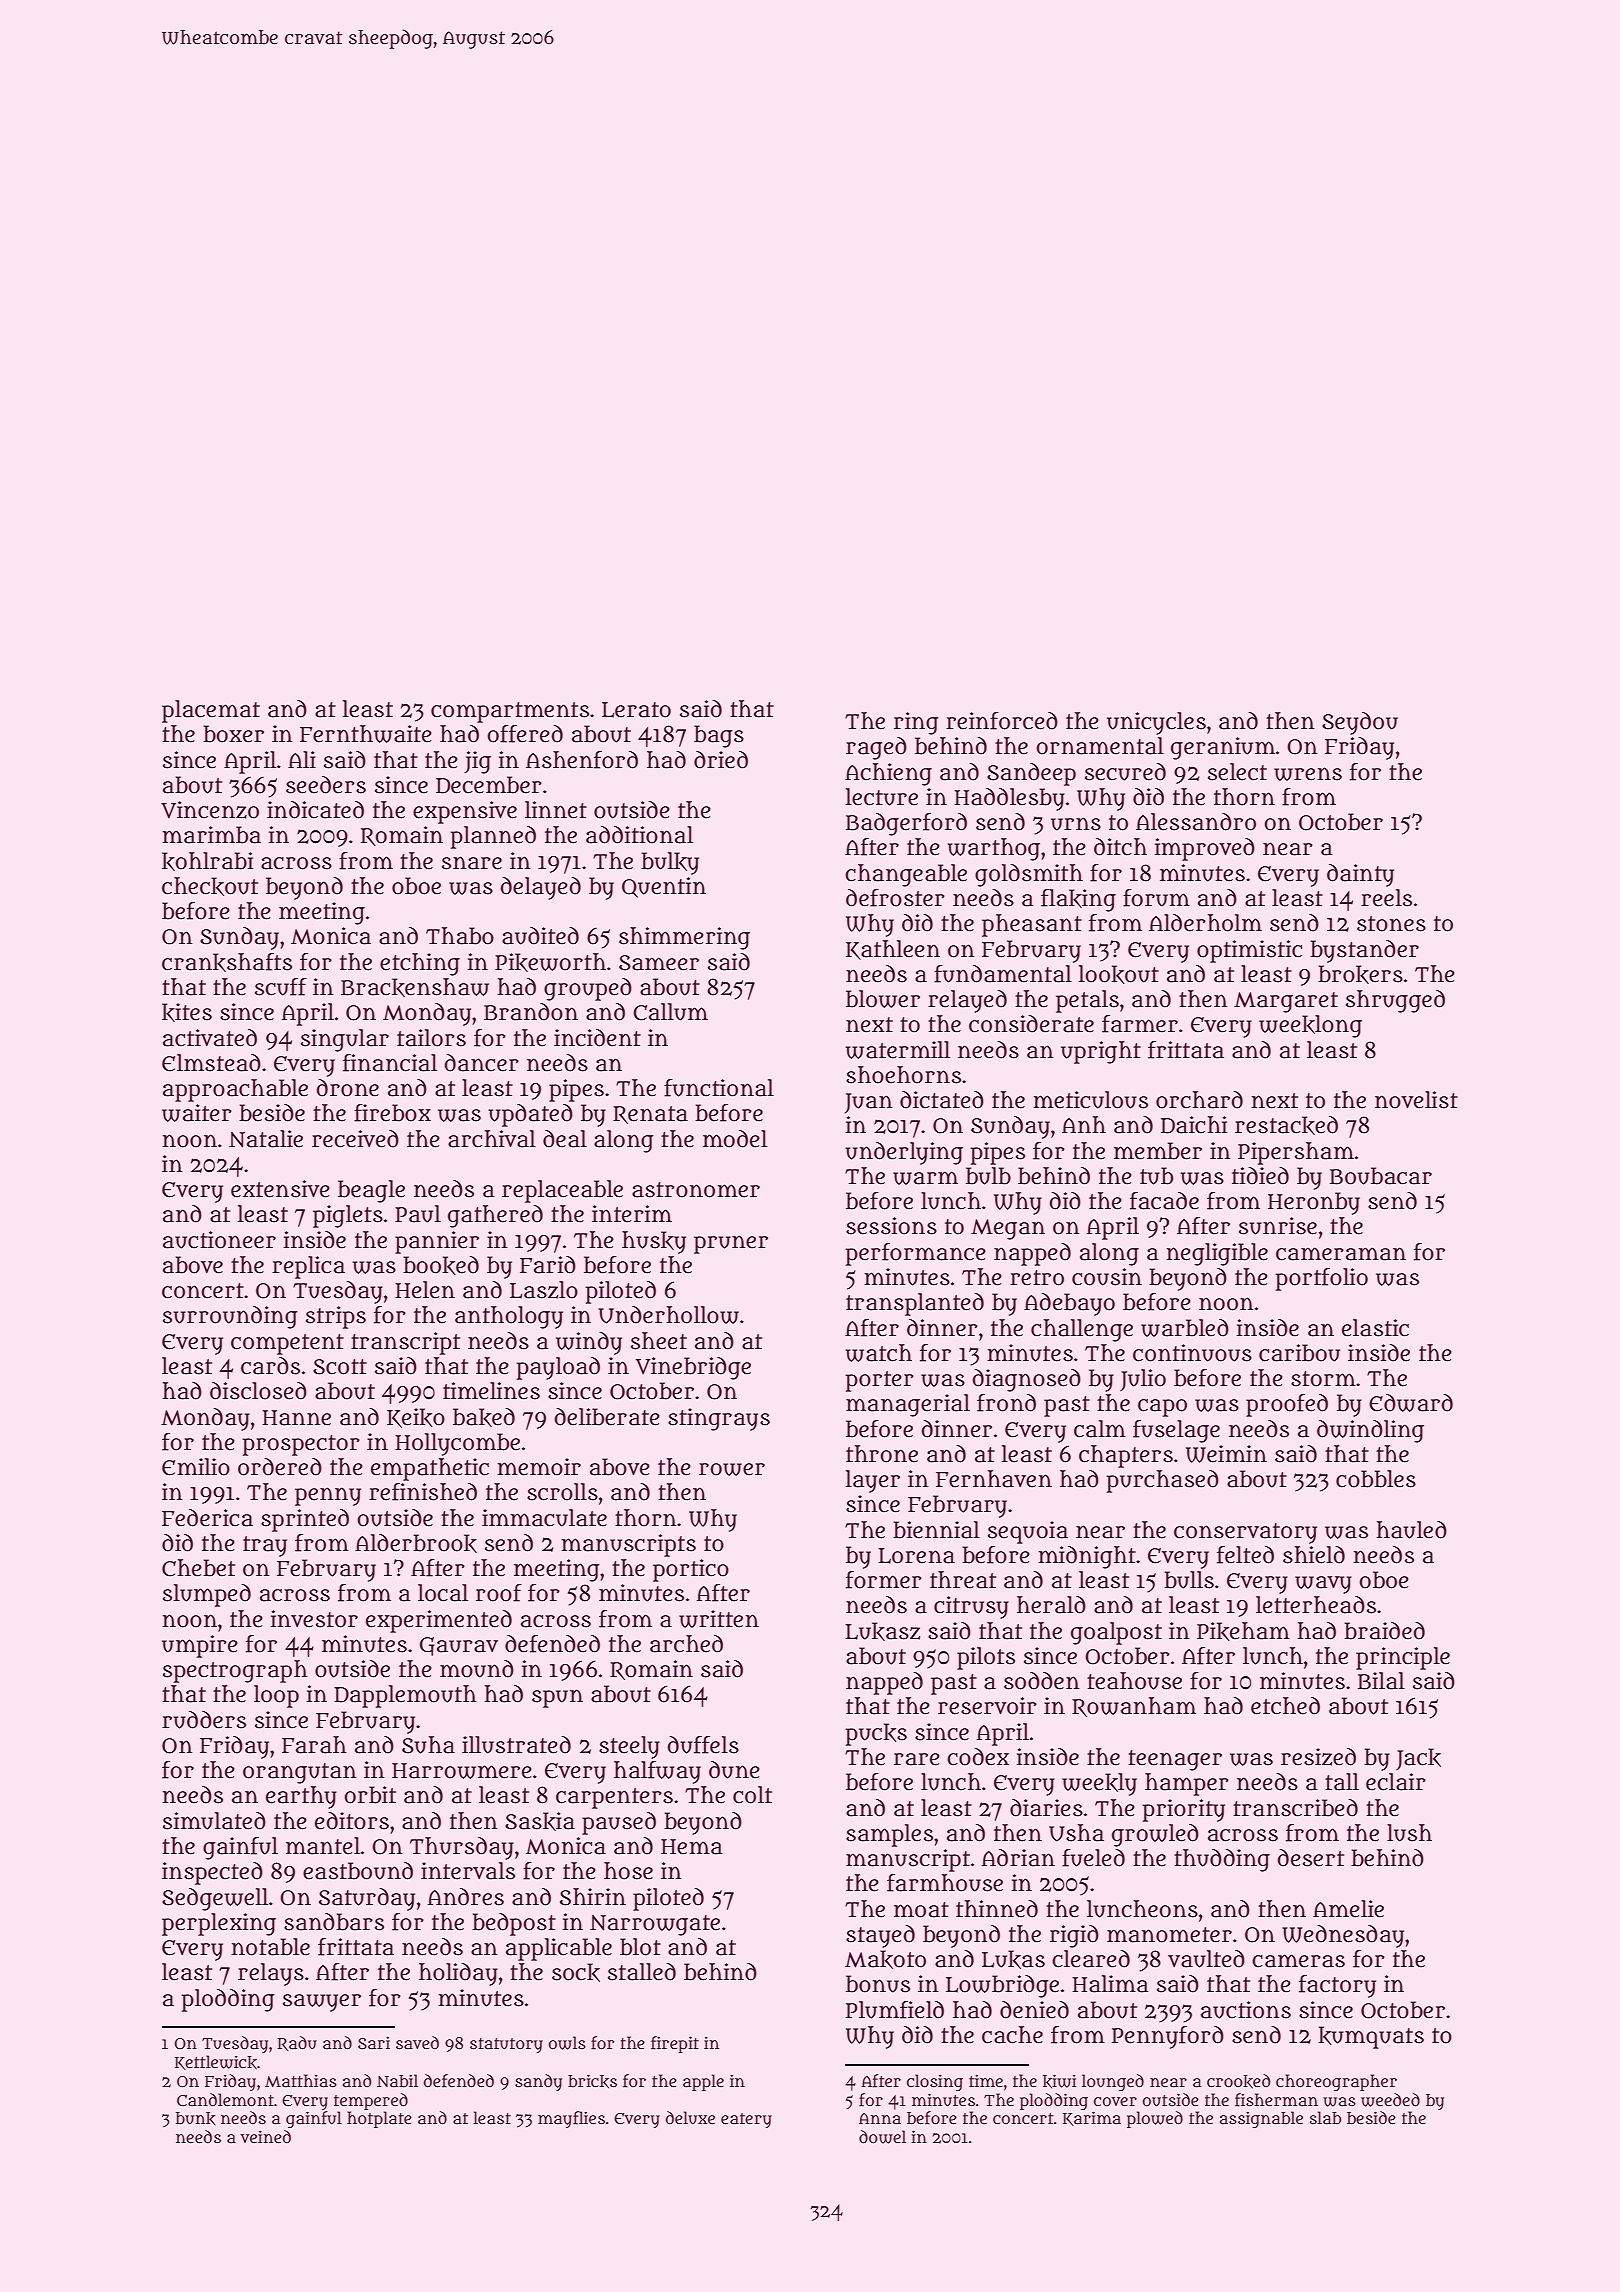  What do you see at coordinates (305, 1520) in the screenshot?
I see `sprinted` at bounding box center [305, 1520].
